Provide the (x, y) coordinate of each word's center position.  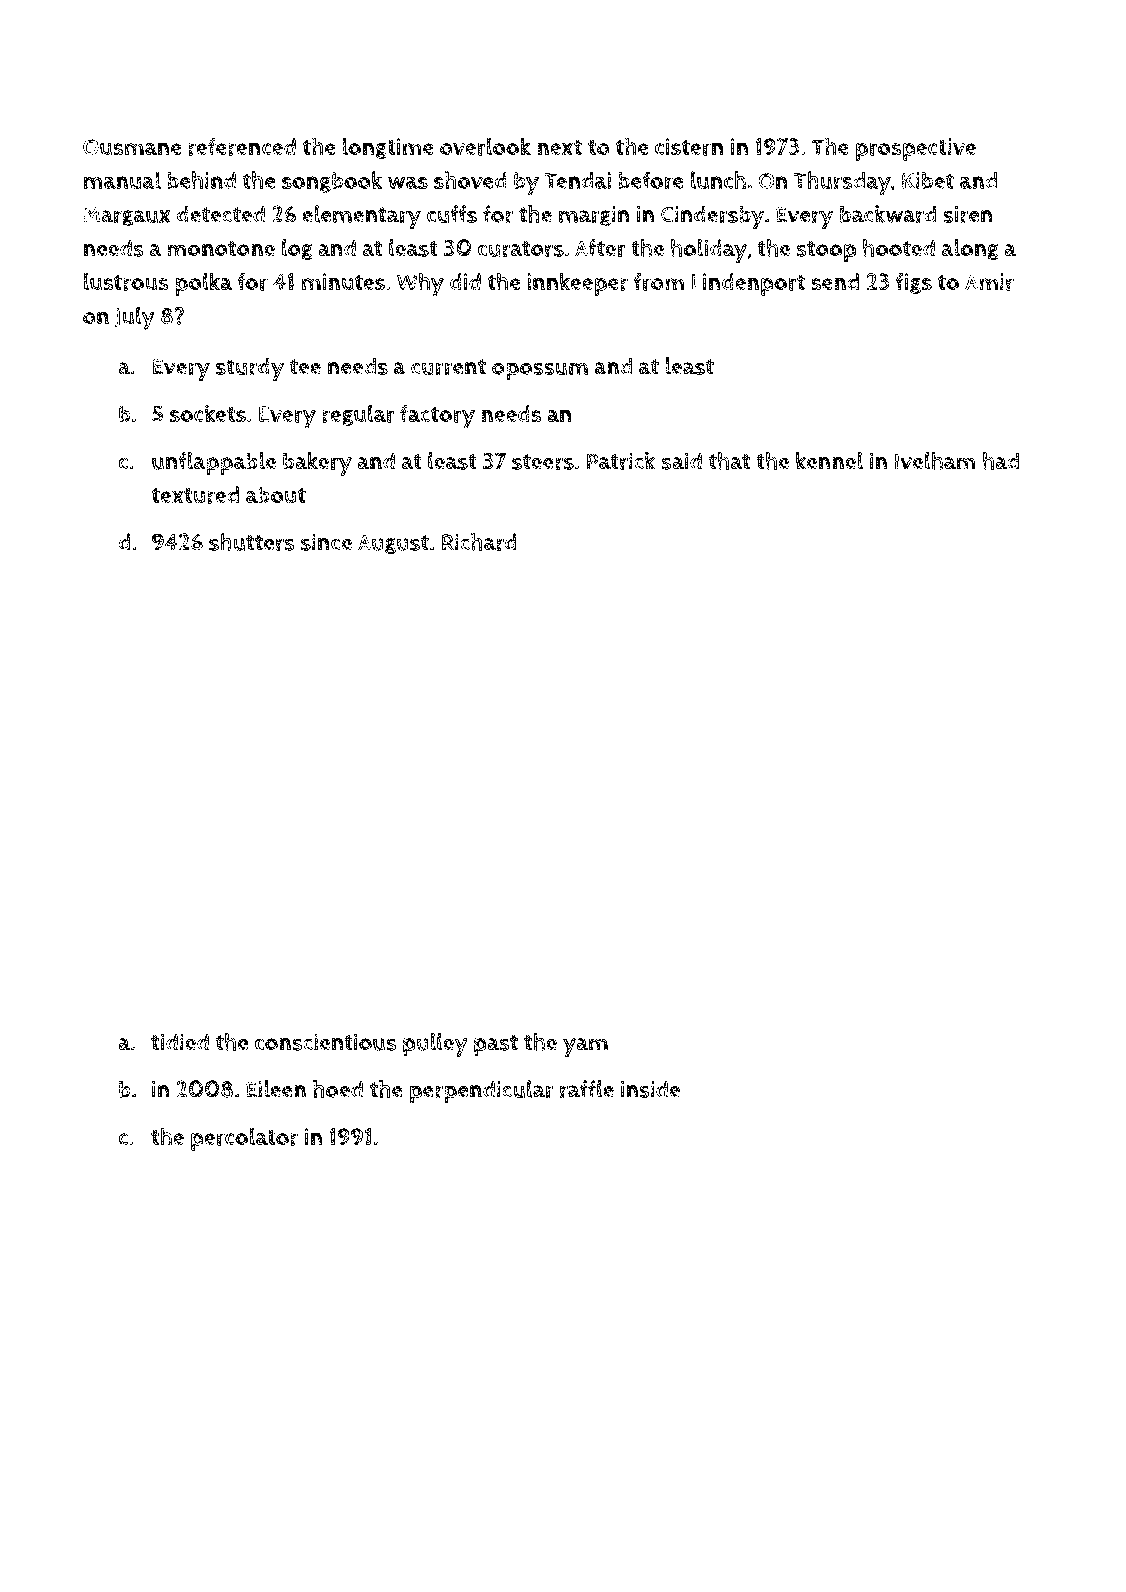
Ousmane (132, 147)
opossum (540, 371)
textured (195, 495)
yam (585, 1047)
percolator (244, 1139)
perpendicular (482, 1092)
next (559, 147)
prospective (916, 149)
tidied (180, 1042)
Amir (989, 282)
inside (650, 1089)
